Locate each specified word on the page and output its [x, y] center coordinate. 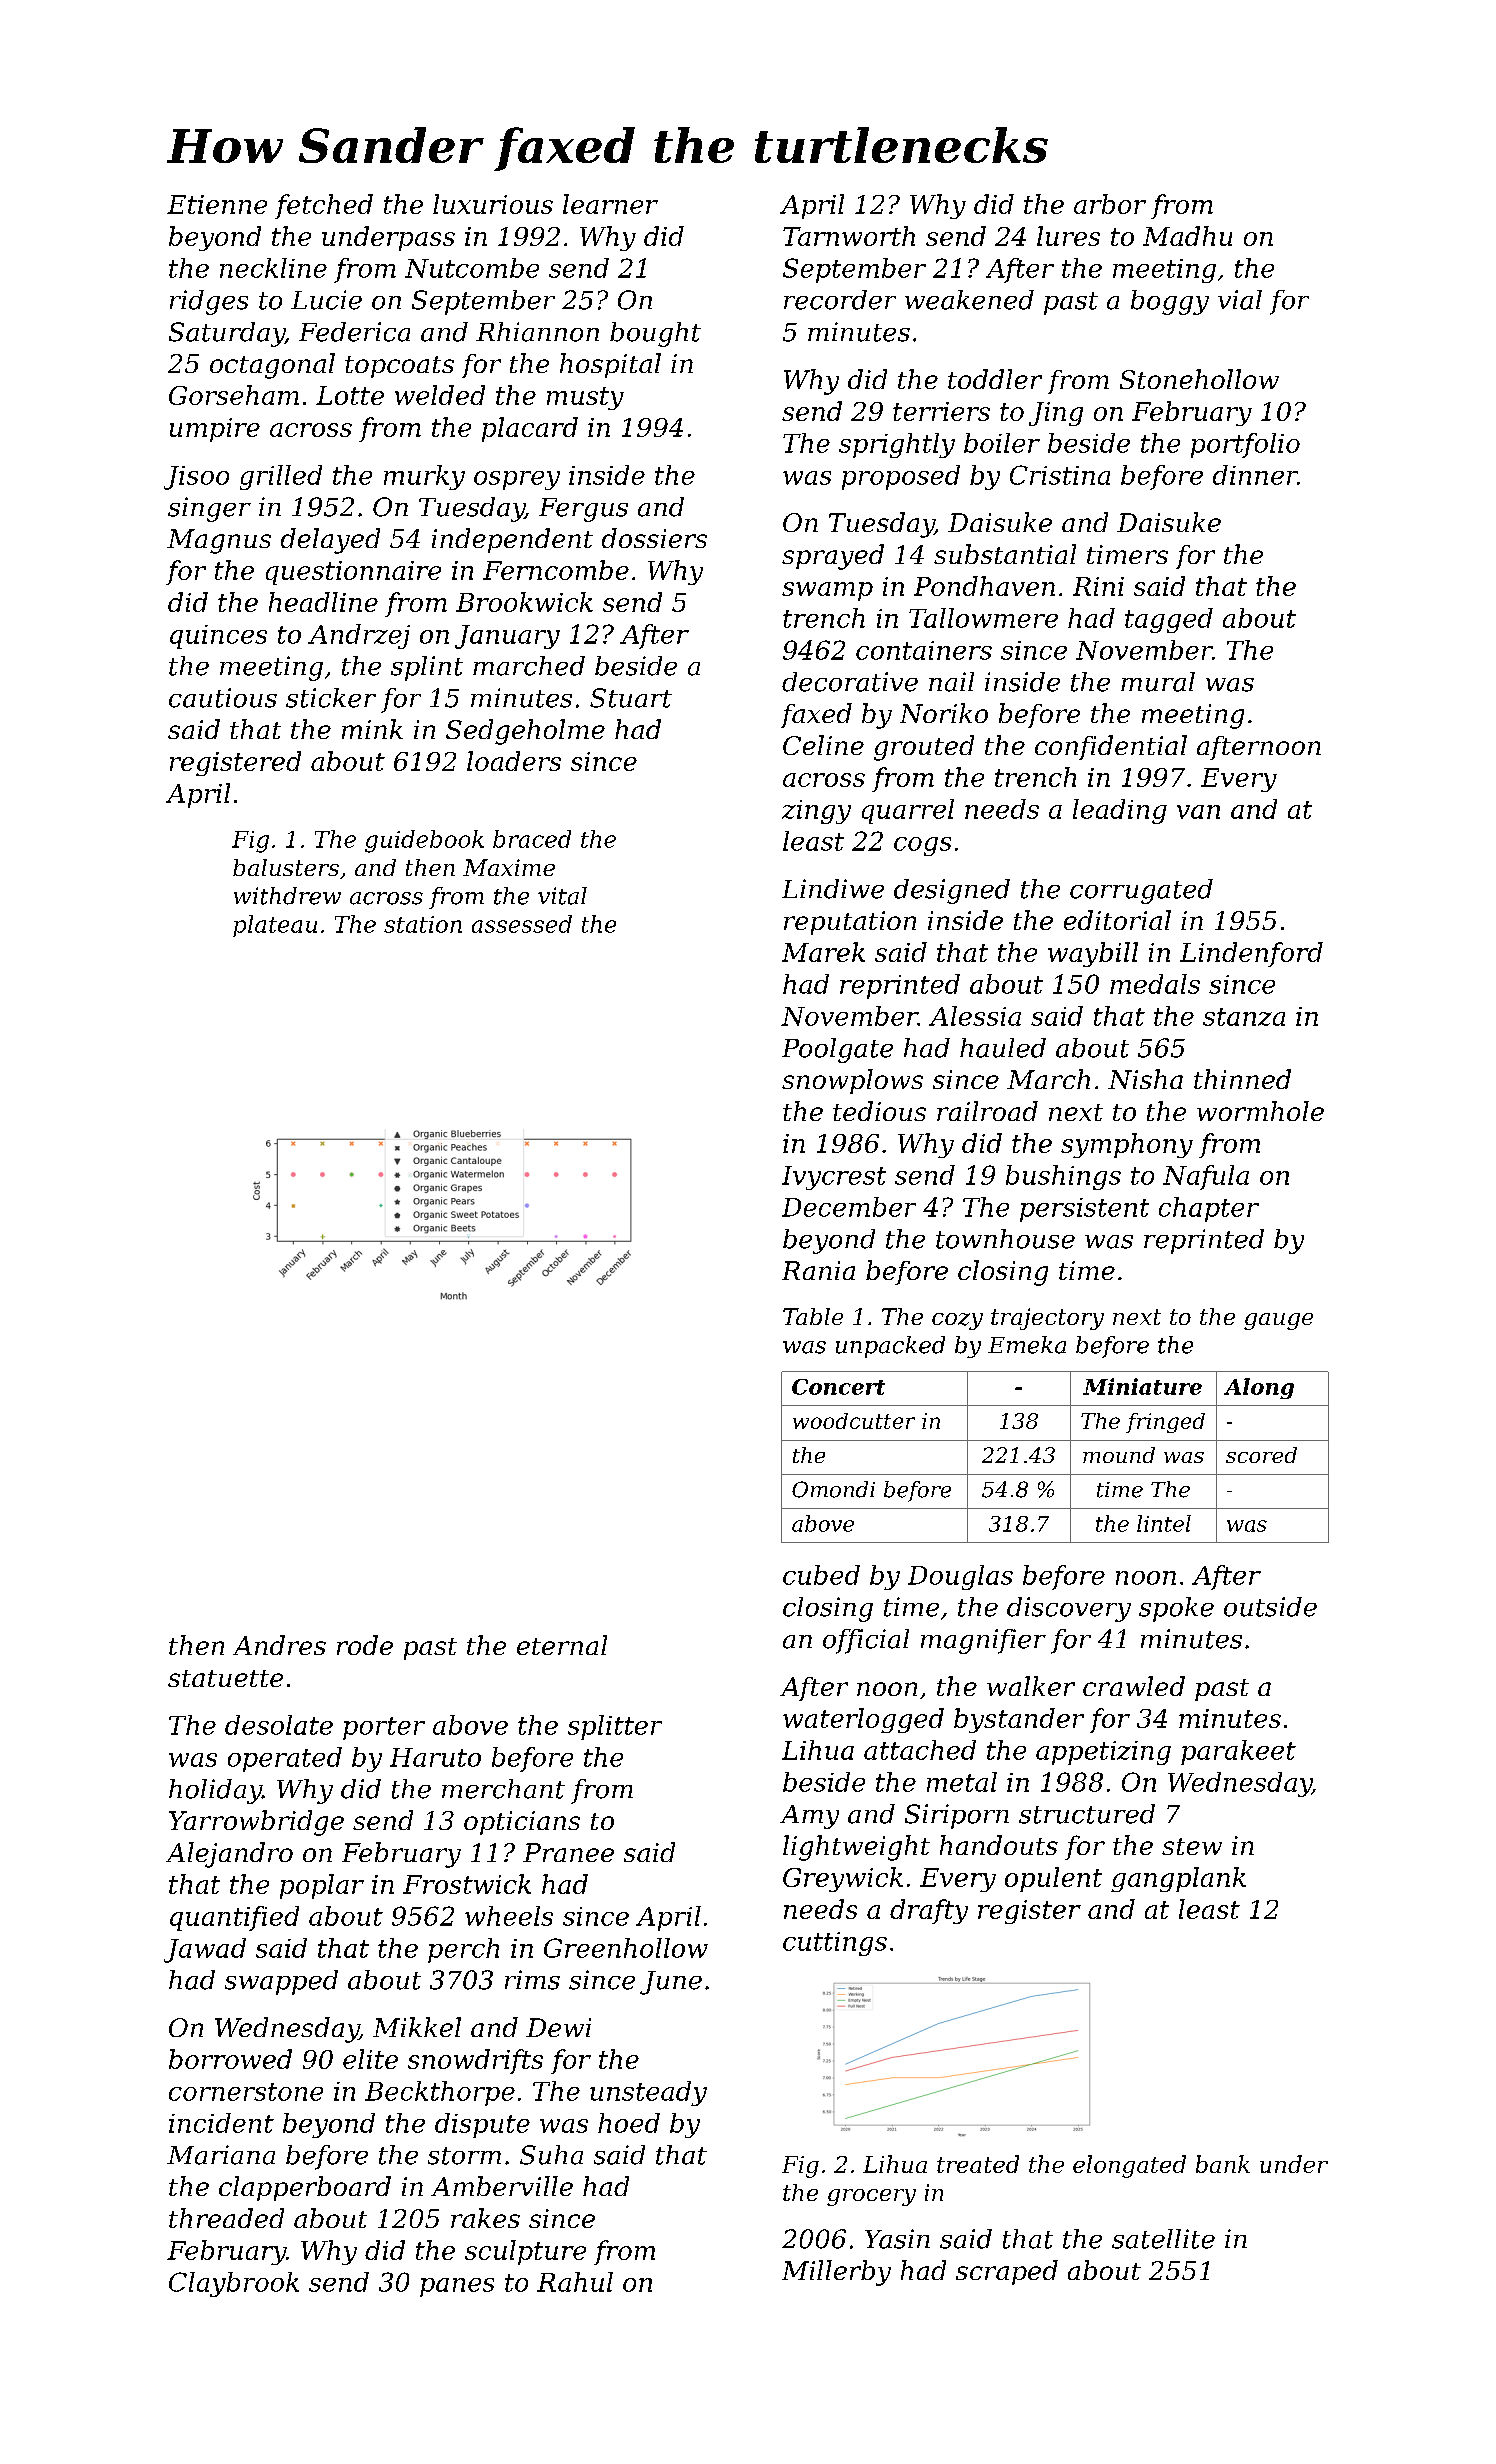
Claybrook [234, 2284]
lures [1068, 236]
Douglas [960, 1577]
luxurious [493, 204]
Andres [279, 1645]
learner [610, 204]
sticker [331, 698]
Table [813, 1316]
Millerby [836, 2273]
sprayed [833, 557]
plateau [275, 926]
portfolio [1245, 445]
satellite [1163, 2239]
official [866, 1641]
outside [1270, 1607]
